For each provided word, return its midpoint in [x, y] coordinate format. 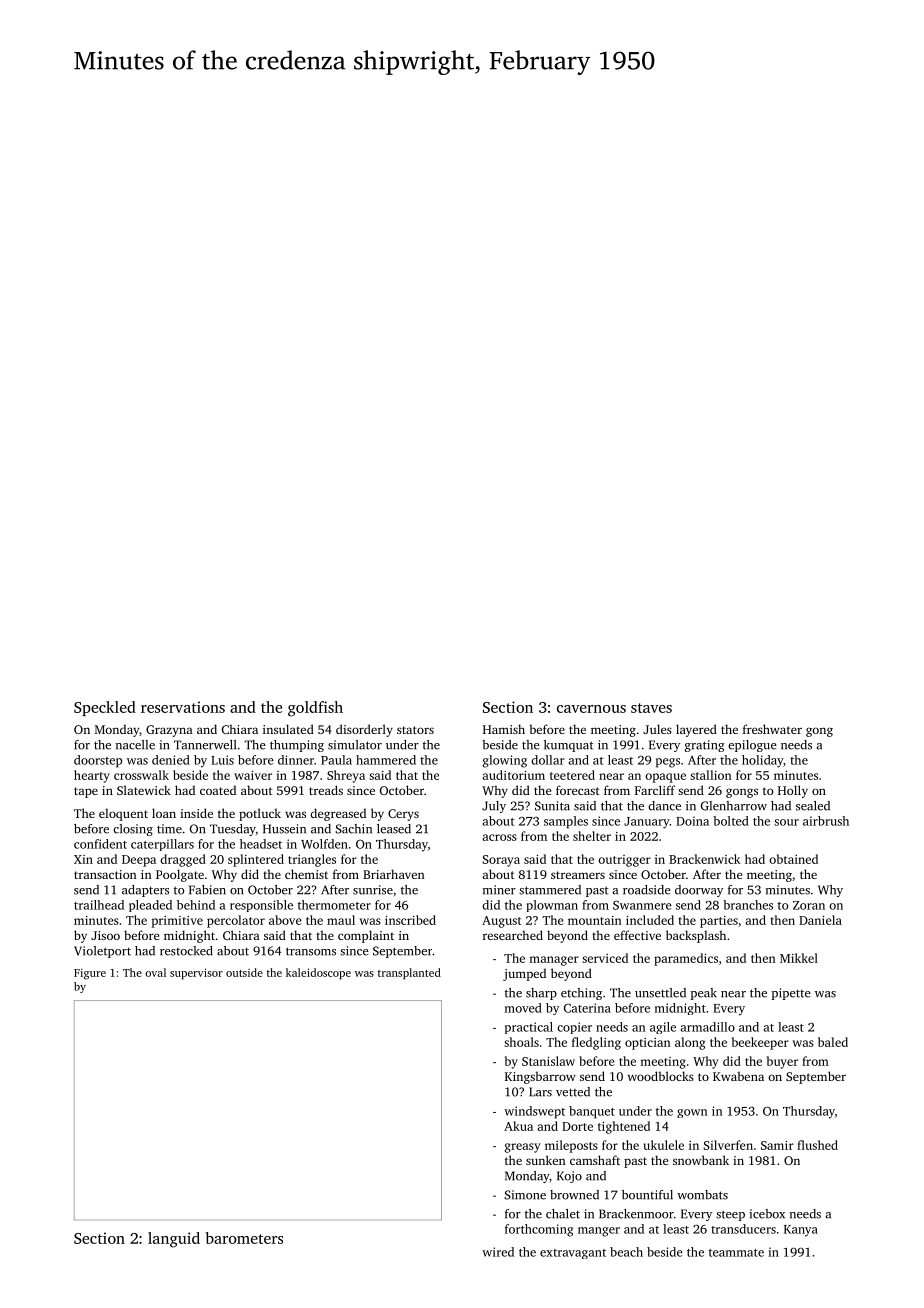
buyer [782, 1062]
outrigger [624, 861]
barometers [244, 1238]
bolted [731, 821]
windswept [534, 1112]
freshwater [772, 729]
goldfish [315, 709]
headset [261, 844]
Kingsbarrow [540, 1077]
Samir [777, 1145]
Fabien [207, 890]
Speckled [105, 708]
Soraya [501, 861]
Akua [518, 1126]
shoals [521, 1042]
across [499, 837]
